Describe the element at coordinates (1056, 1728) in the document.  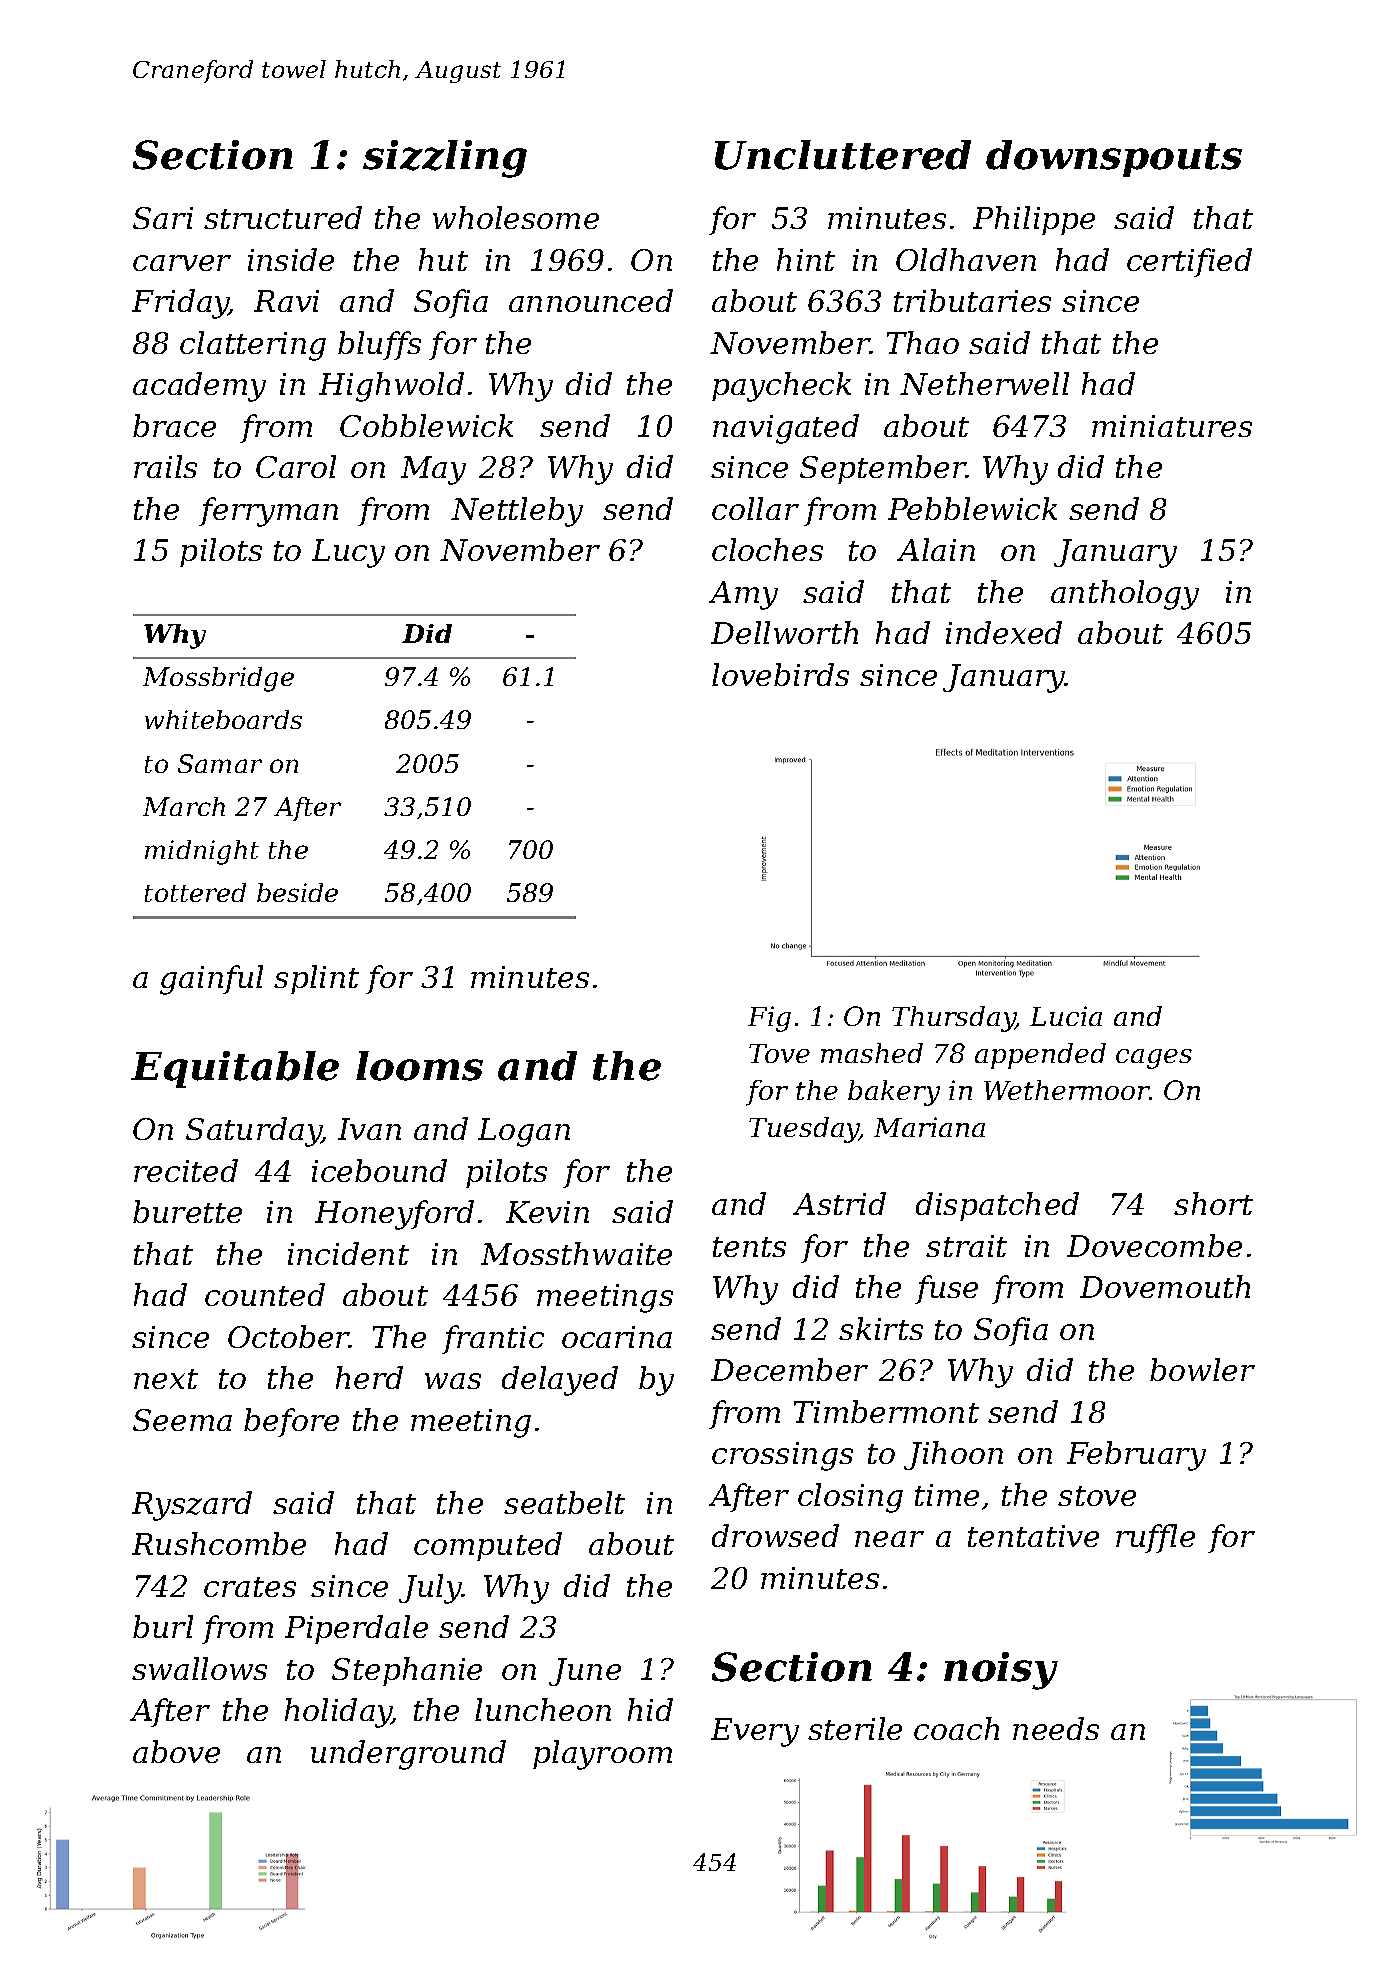
I see `needs` at that location.
